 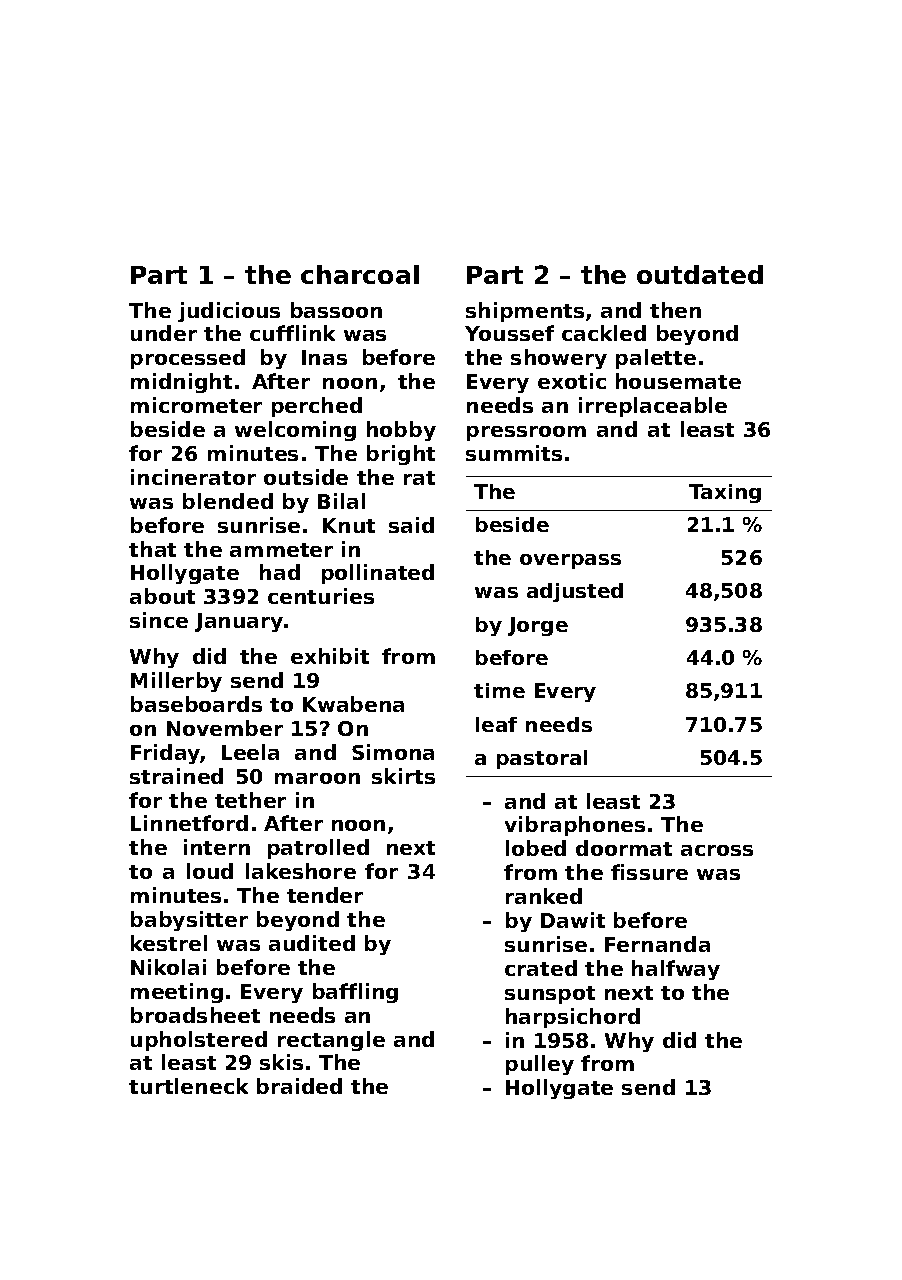 I want to click on Fernanda, so click(x=657, y=944).
